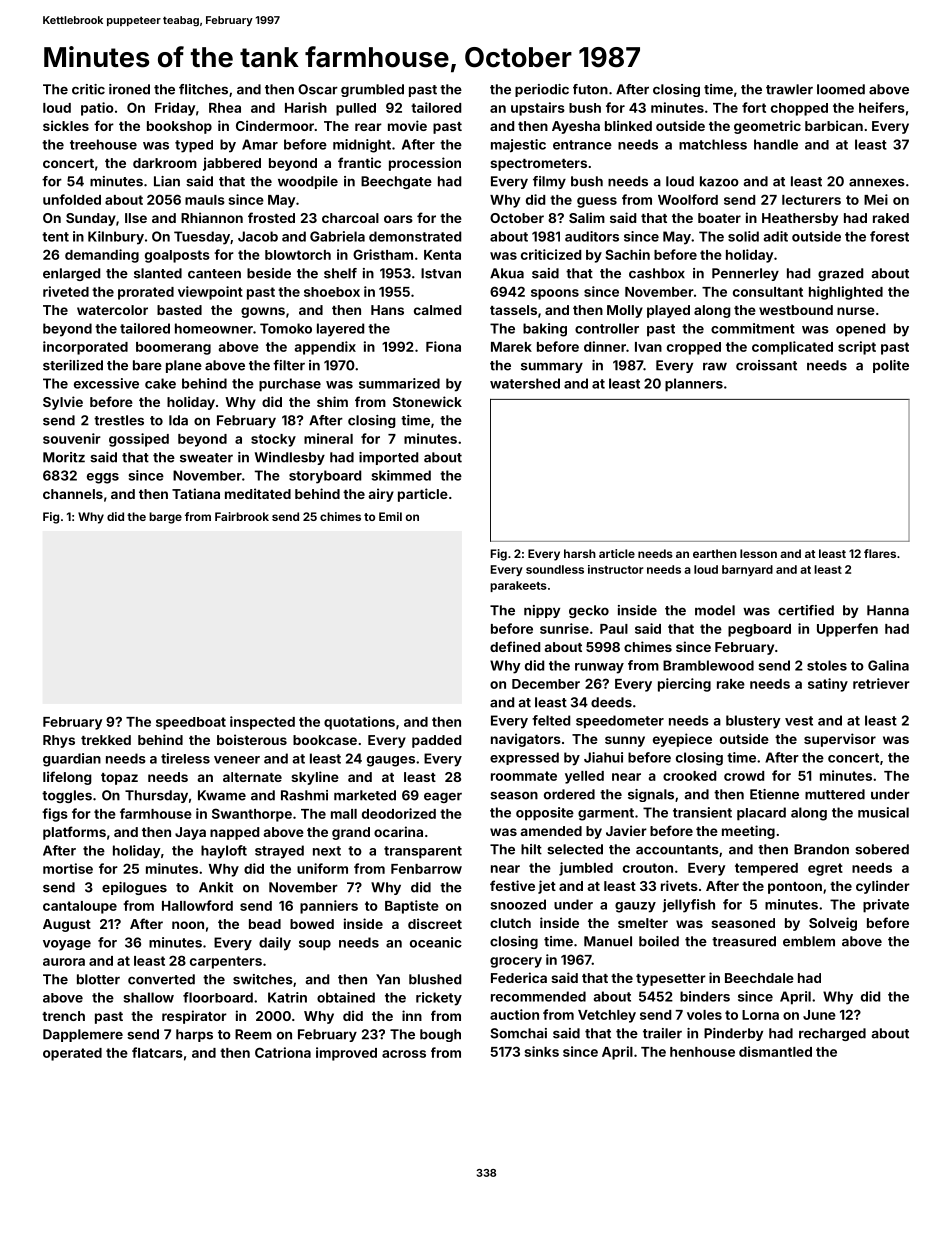 This screenshot has width=952, height=1233. Describe the element at coordinates (179, 127) in the screenshot. I see `bookshop` at that location.
